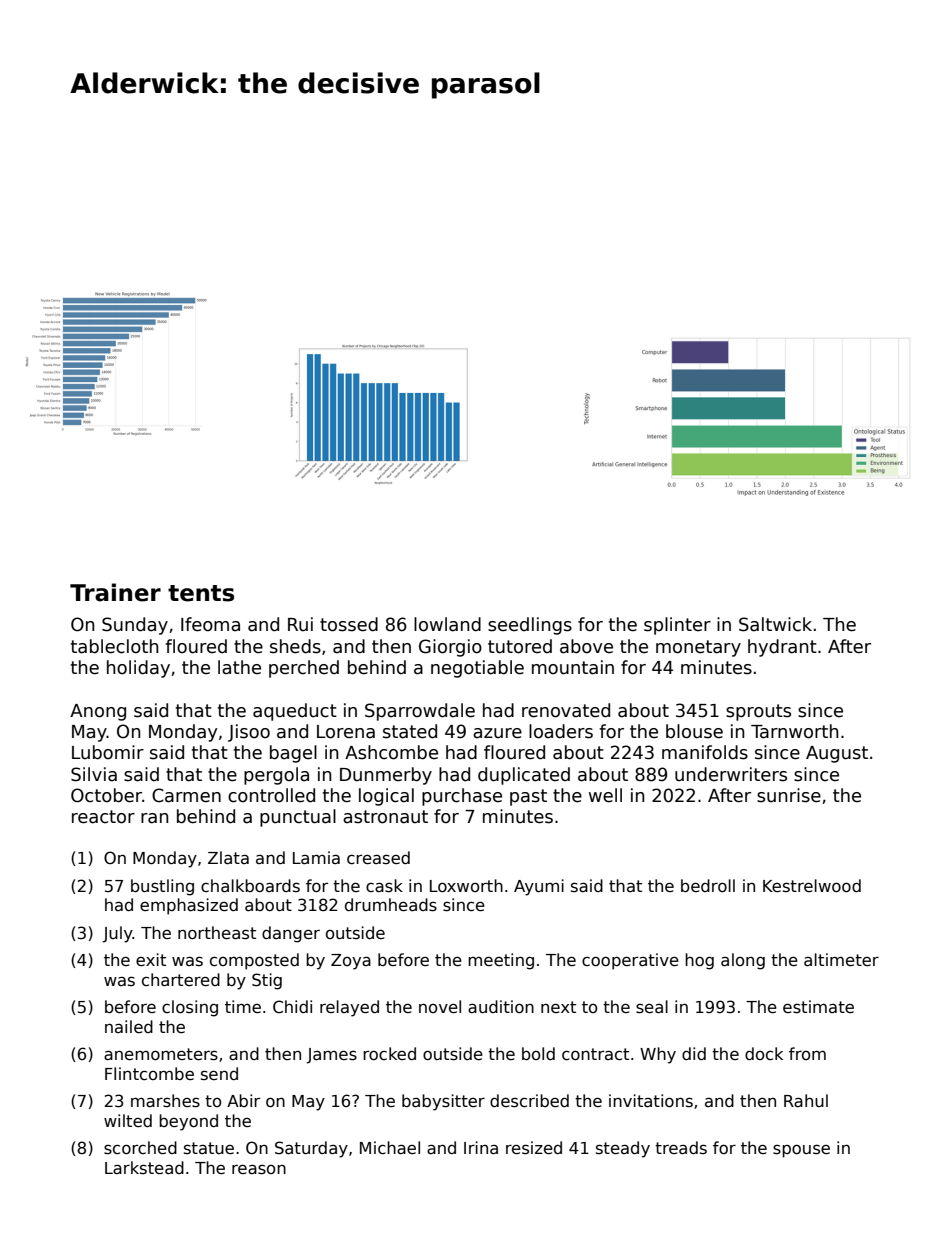 This image has width=952, height=1233. Describe the element at coordinates (782, 648) in the image. I see `hydrant` at that location.
